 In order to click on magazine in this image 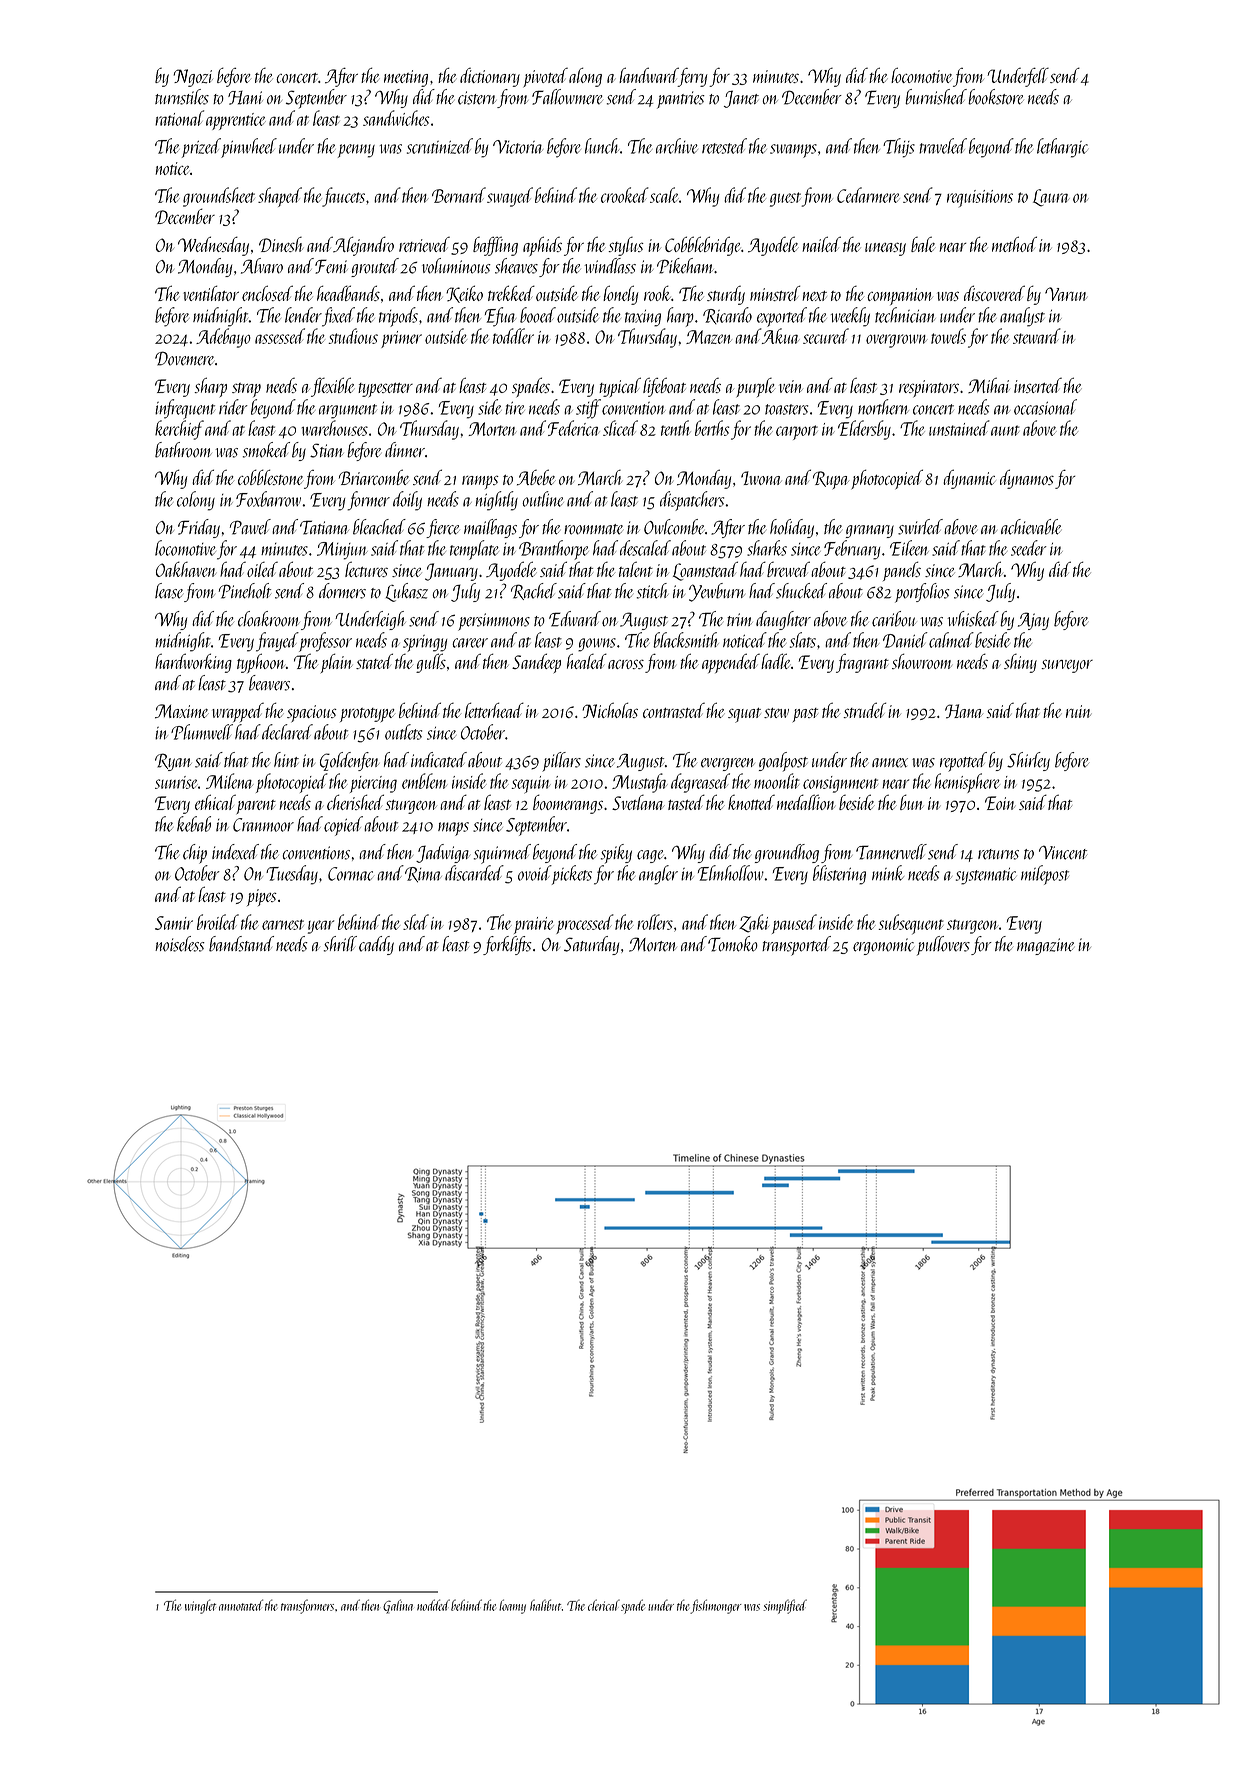, I will do `click(1045, 946)`.
